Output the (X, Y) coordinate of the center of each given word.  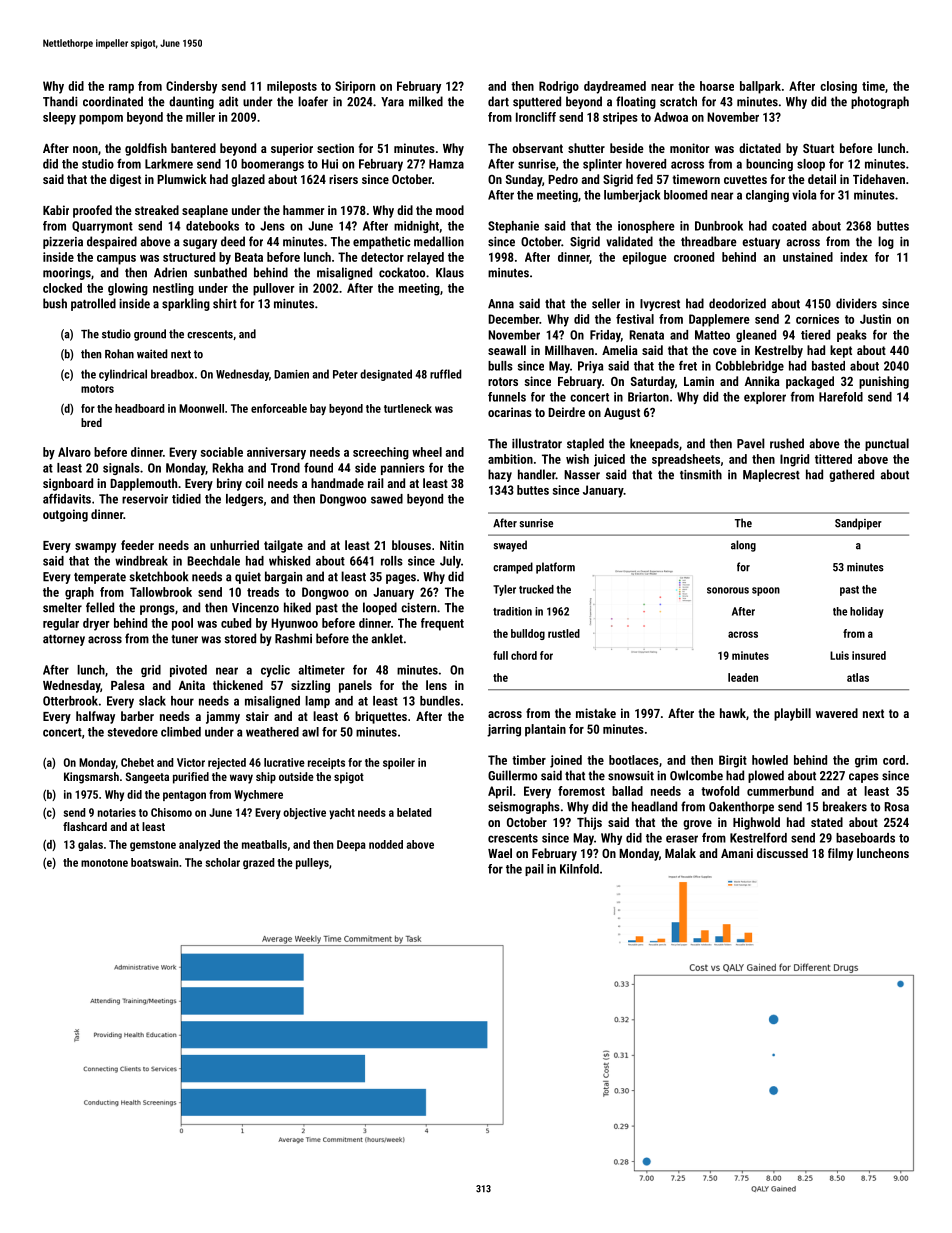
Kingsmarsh (91, 778)
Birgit (733, 761)
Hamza (446, 164)
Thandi (60, 101)
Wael (500, 853)
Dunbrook (719, 226)
